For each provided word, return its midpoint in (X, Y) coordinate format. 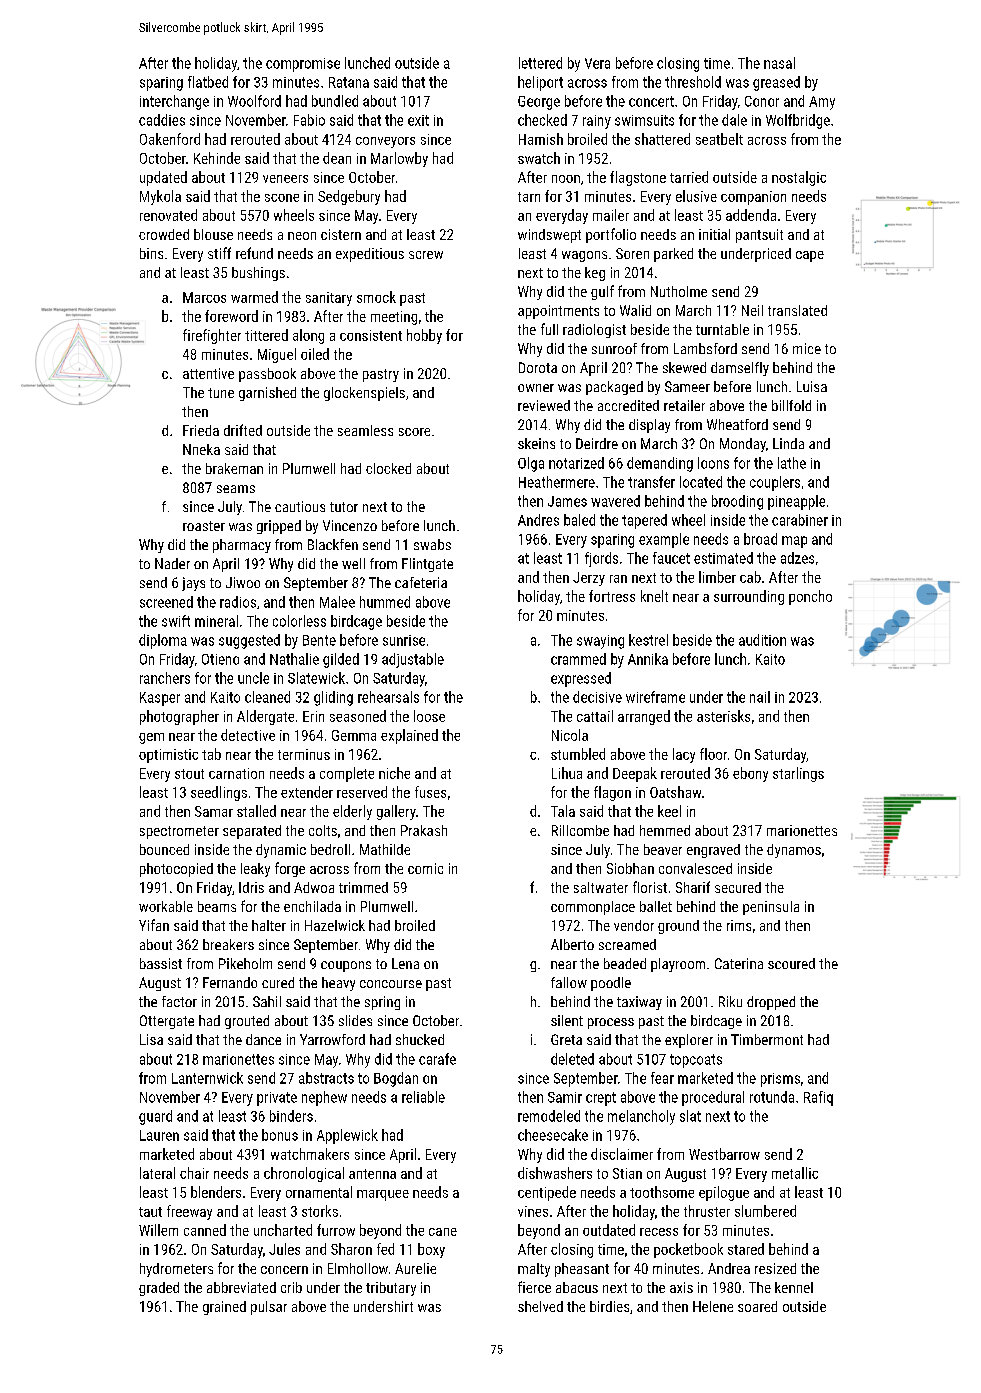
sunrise (404, 640)
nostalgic (799, 178)
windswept (549, 236)
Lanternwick (207, 1078)
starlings (798, 774)
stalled (256, 811)
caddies (162, 120)
